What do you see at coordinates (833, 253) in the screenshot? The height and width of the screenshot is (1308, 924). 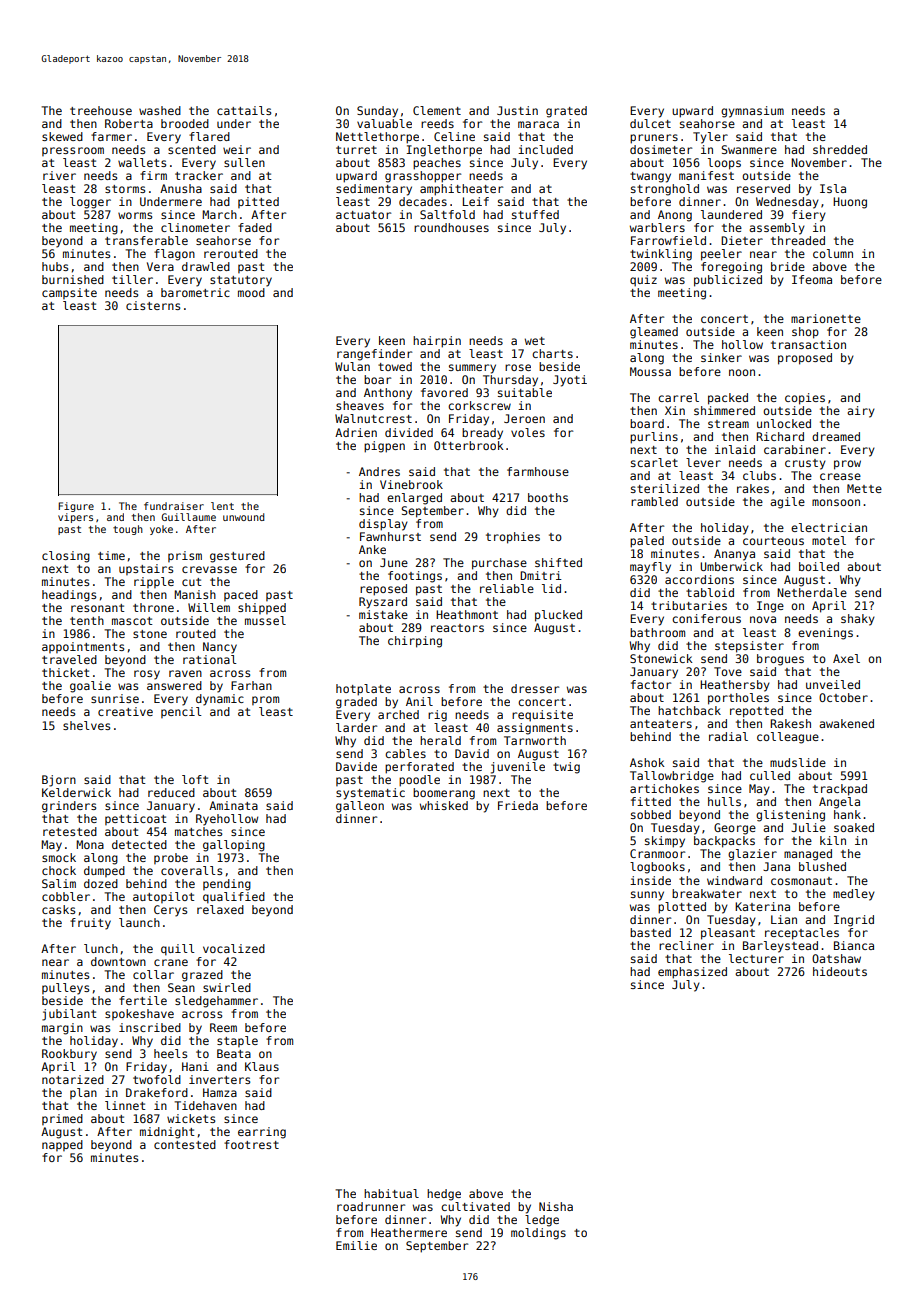 I see `column` at bounding box center [833, 253].
